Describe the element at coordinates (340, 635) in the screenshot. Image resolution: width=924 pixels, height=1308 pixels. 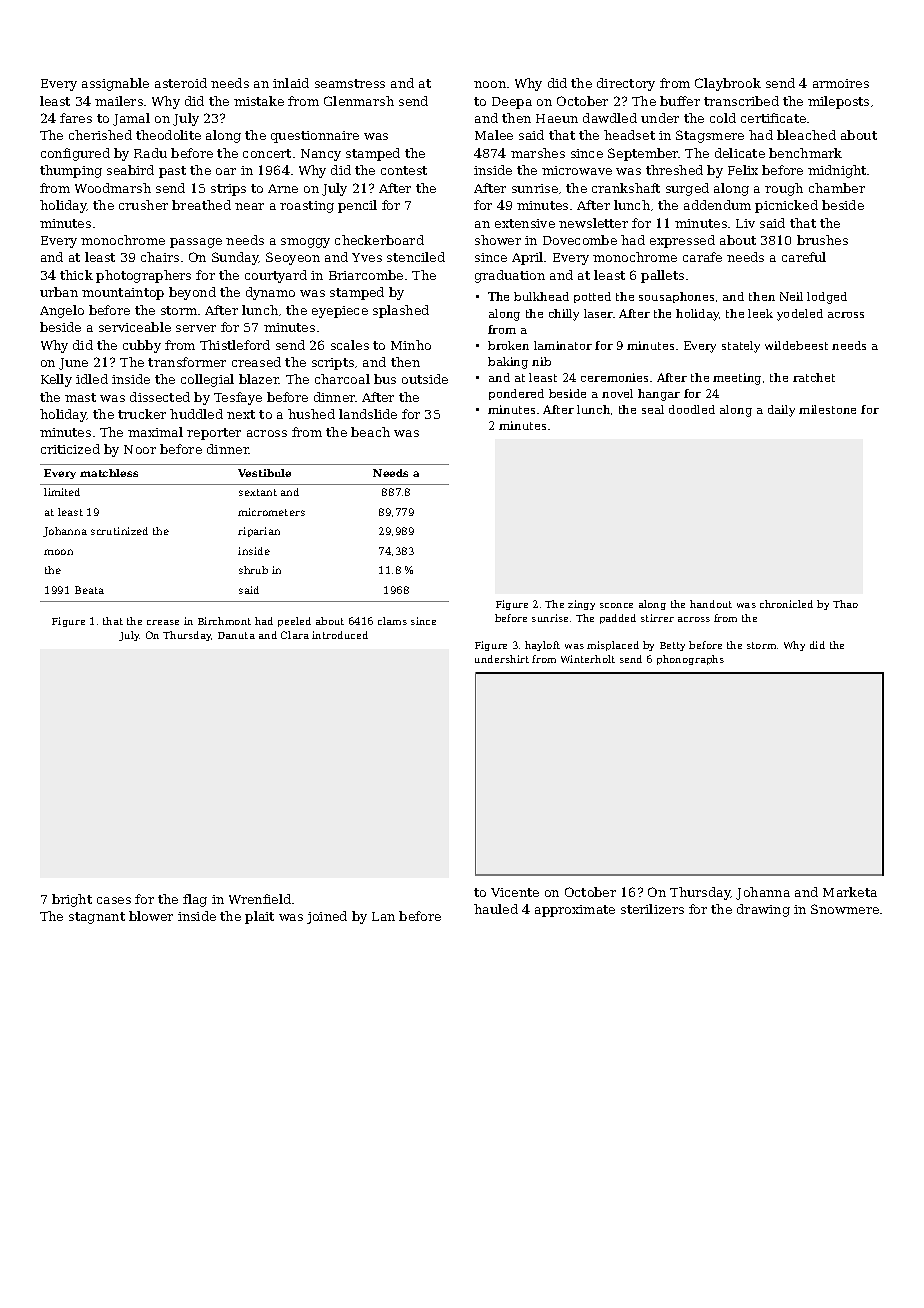
I see `introduced` at that location.
